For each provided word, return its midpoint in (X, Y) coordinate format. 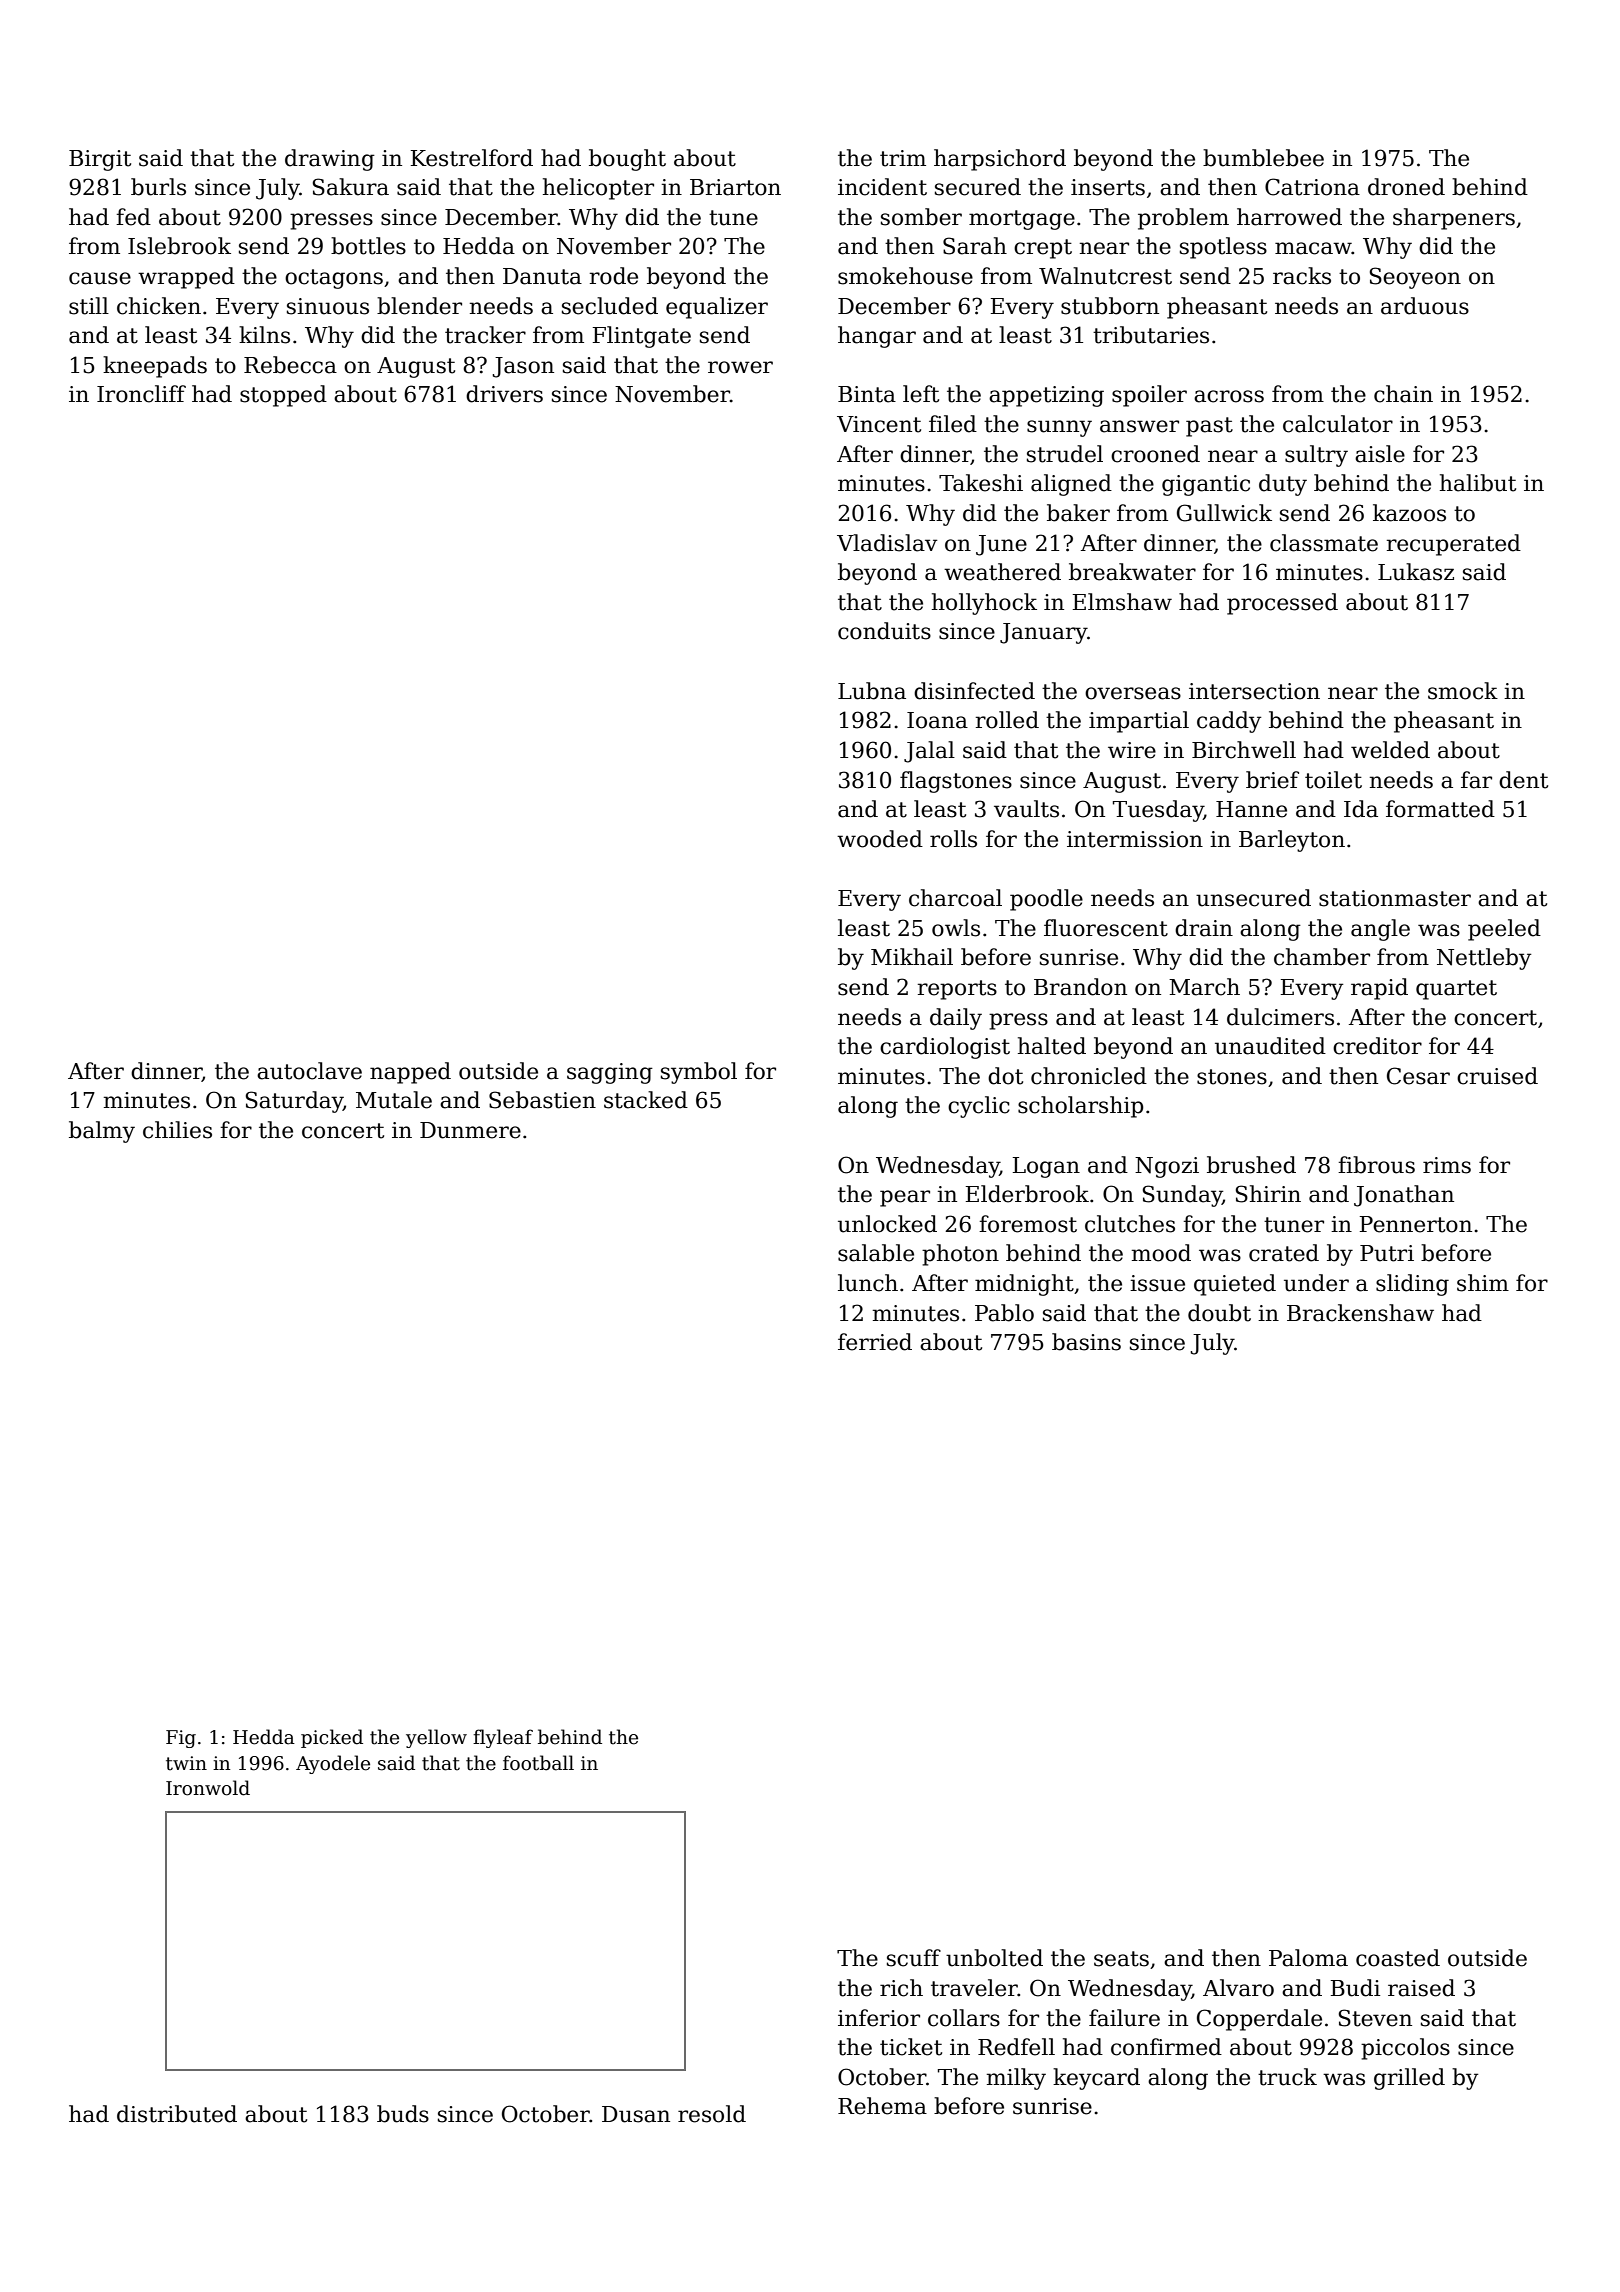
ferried (875, 1342)
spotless (1223, 248)
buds (403, 2114)
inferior (879, 2018)
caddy (1229, 722)
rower (740, 367)
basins (1086, 1342)
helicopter (598, 189)
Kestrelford (472, 158)
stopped (283, 396)
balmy (102, 1132)
